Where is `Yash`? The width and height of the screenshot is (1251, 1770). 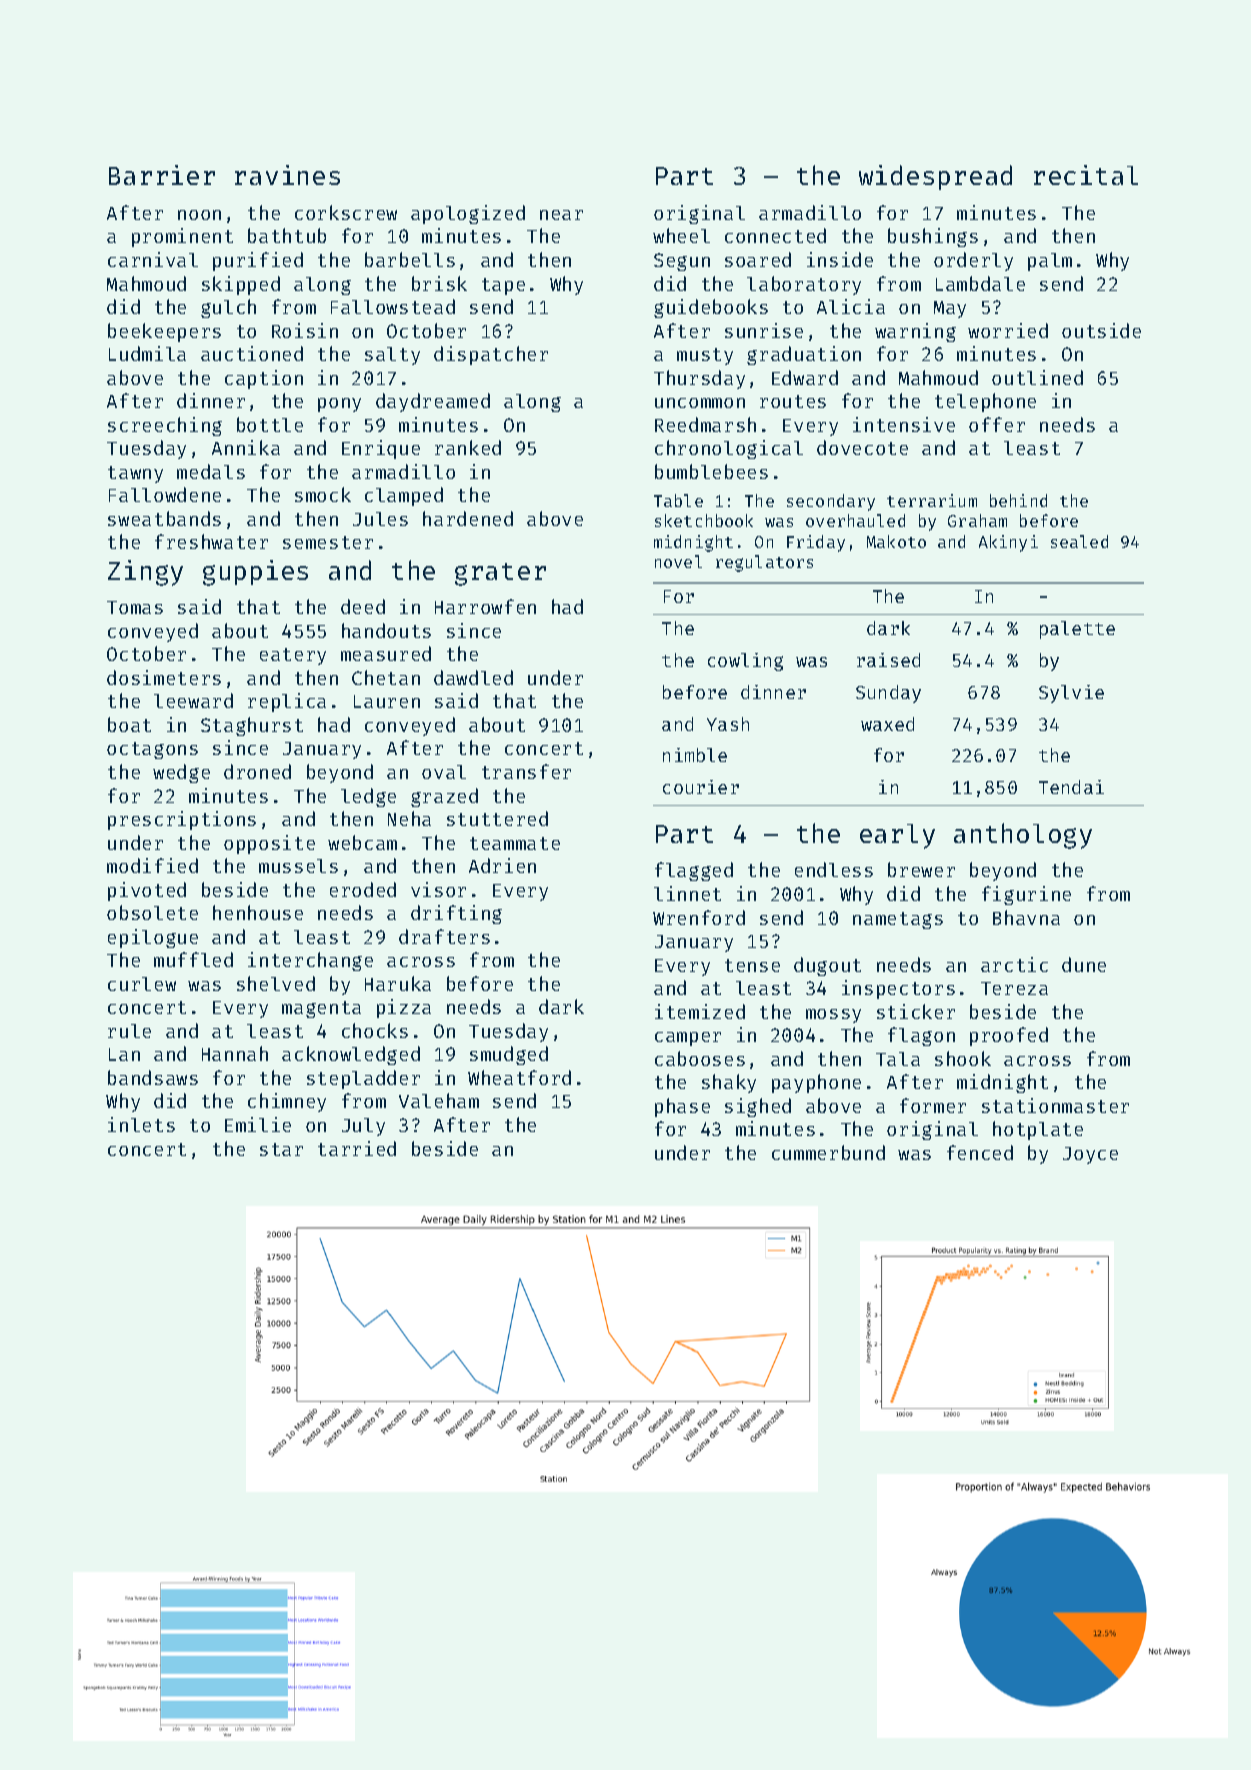 Yash is located at coordinates (728, 724).
